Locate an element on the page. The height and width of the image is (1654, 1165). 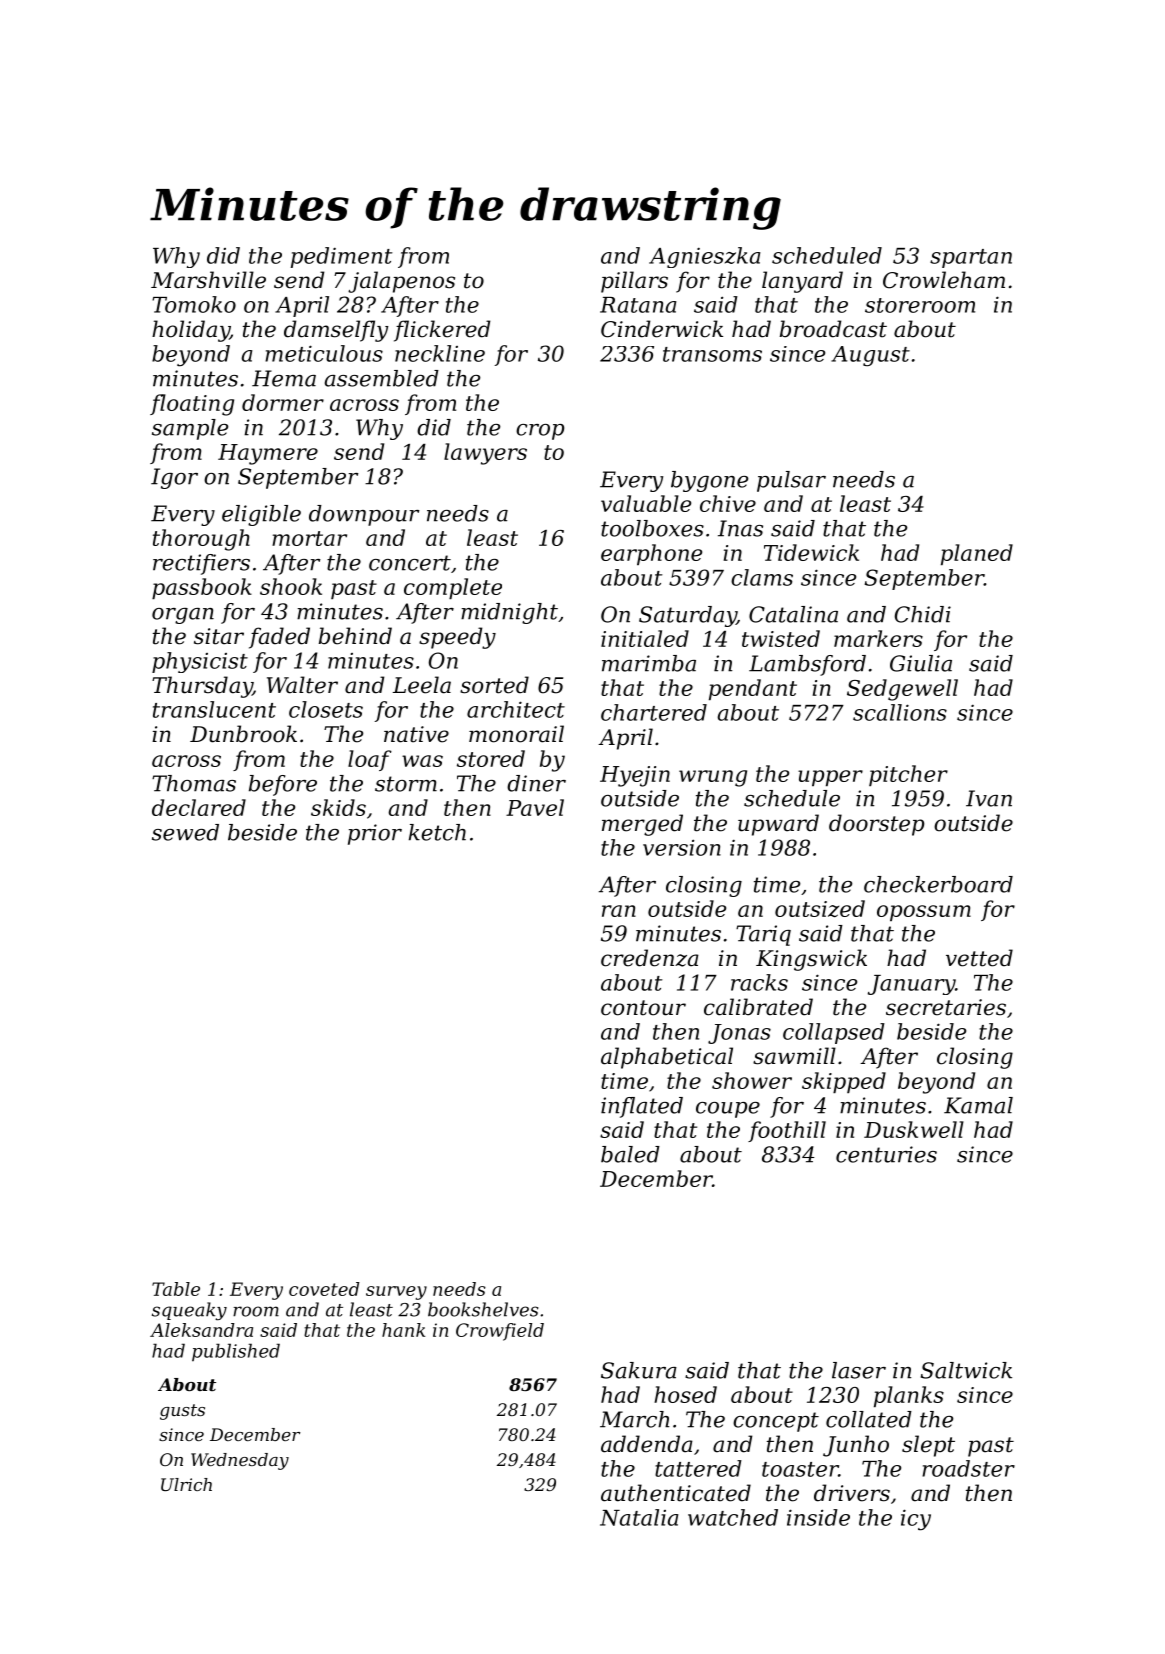
Agnieszka is located at coordinates (704, 257).
